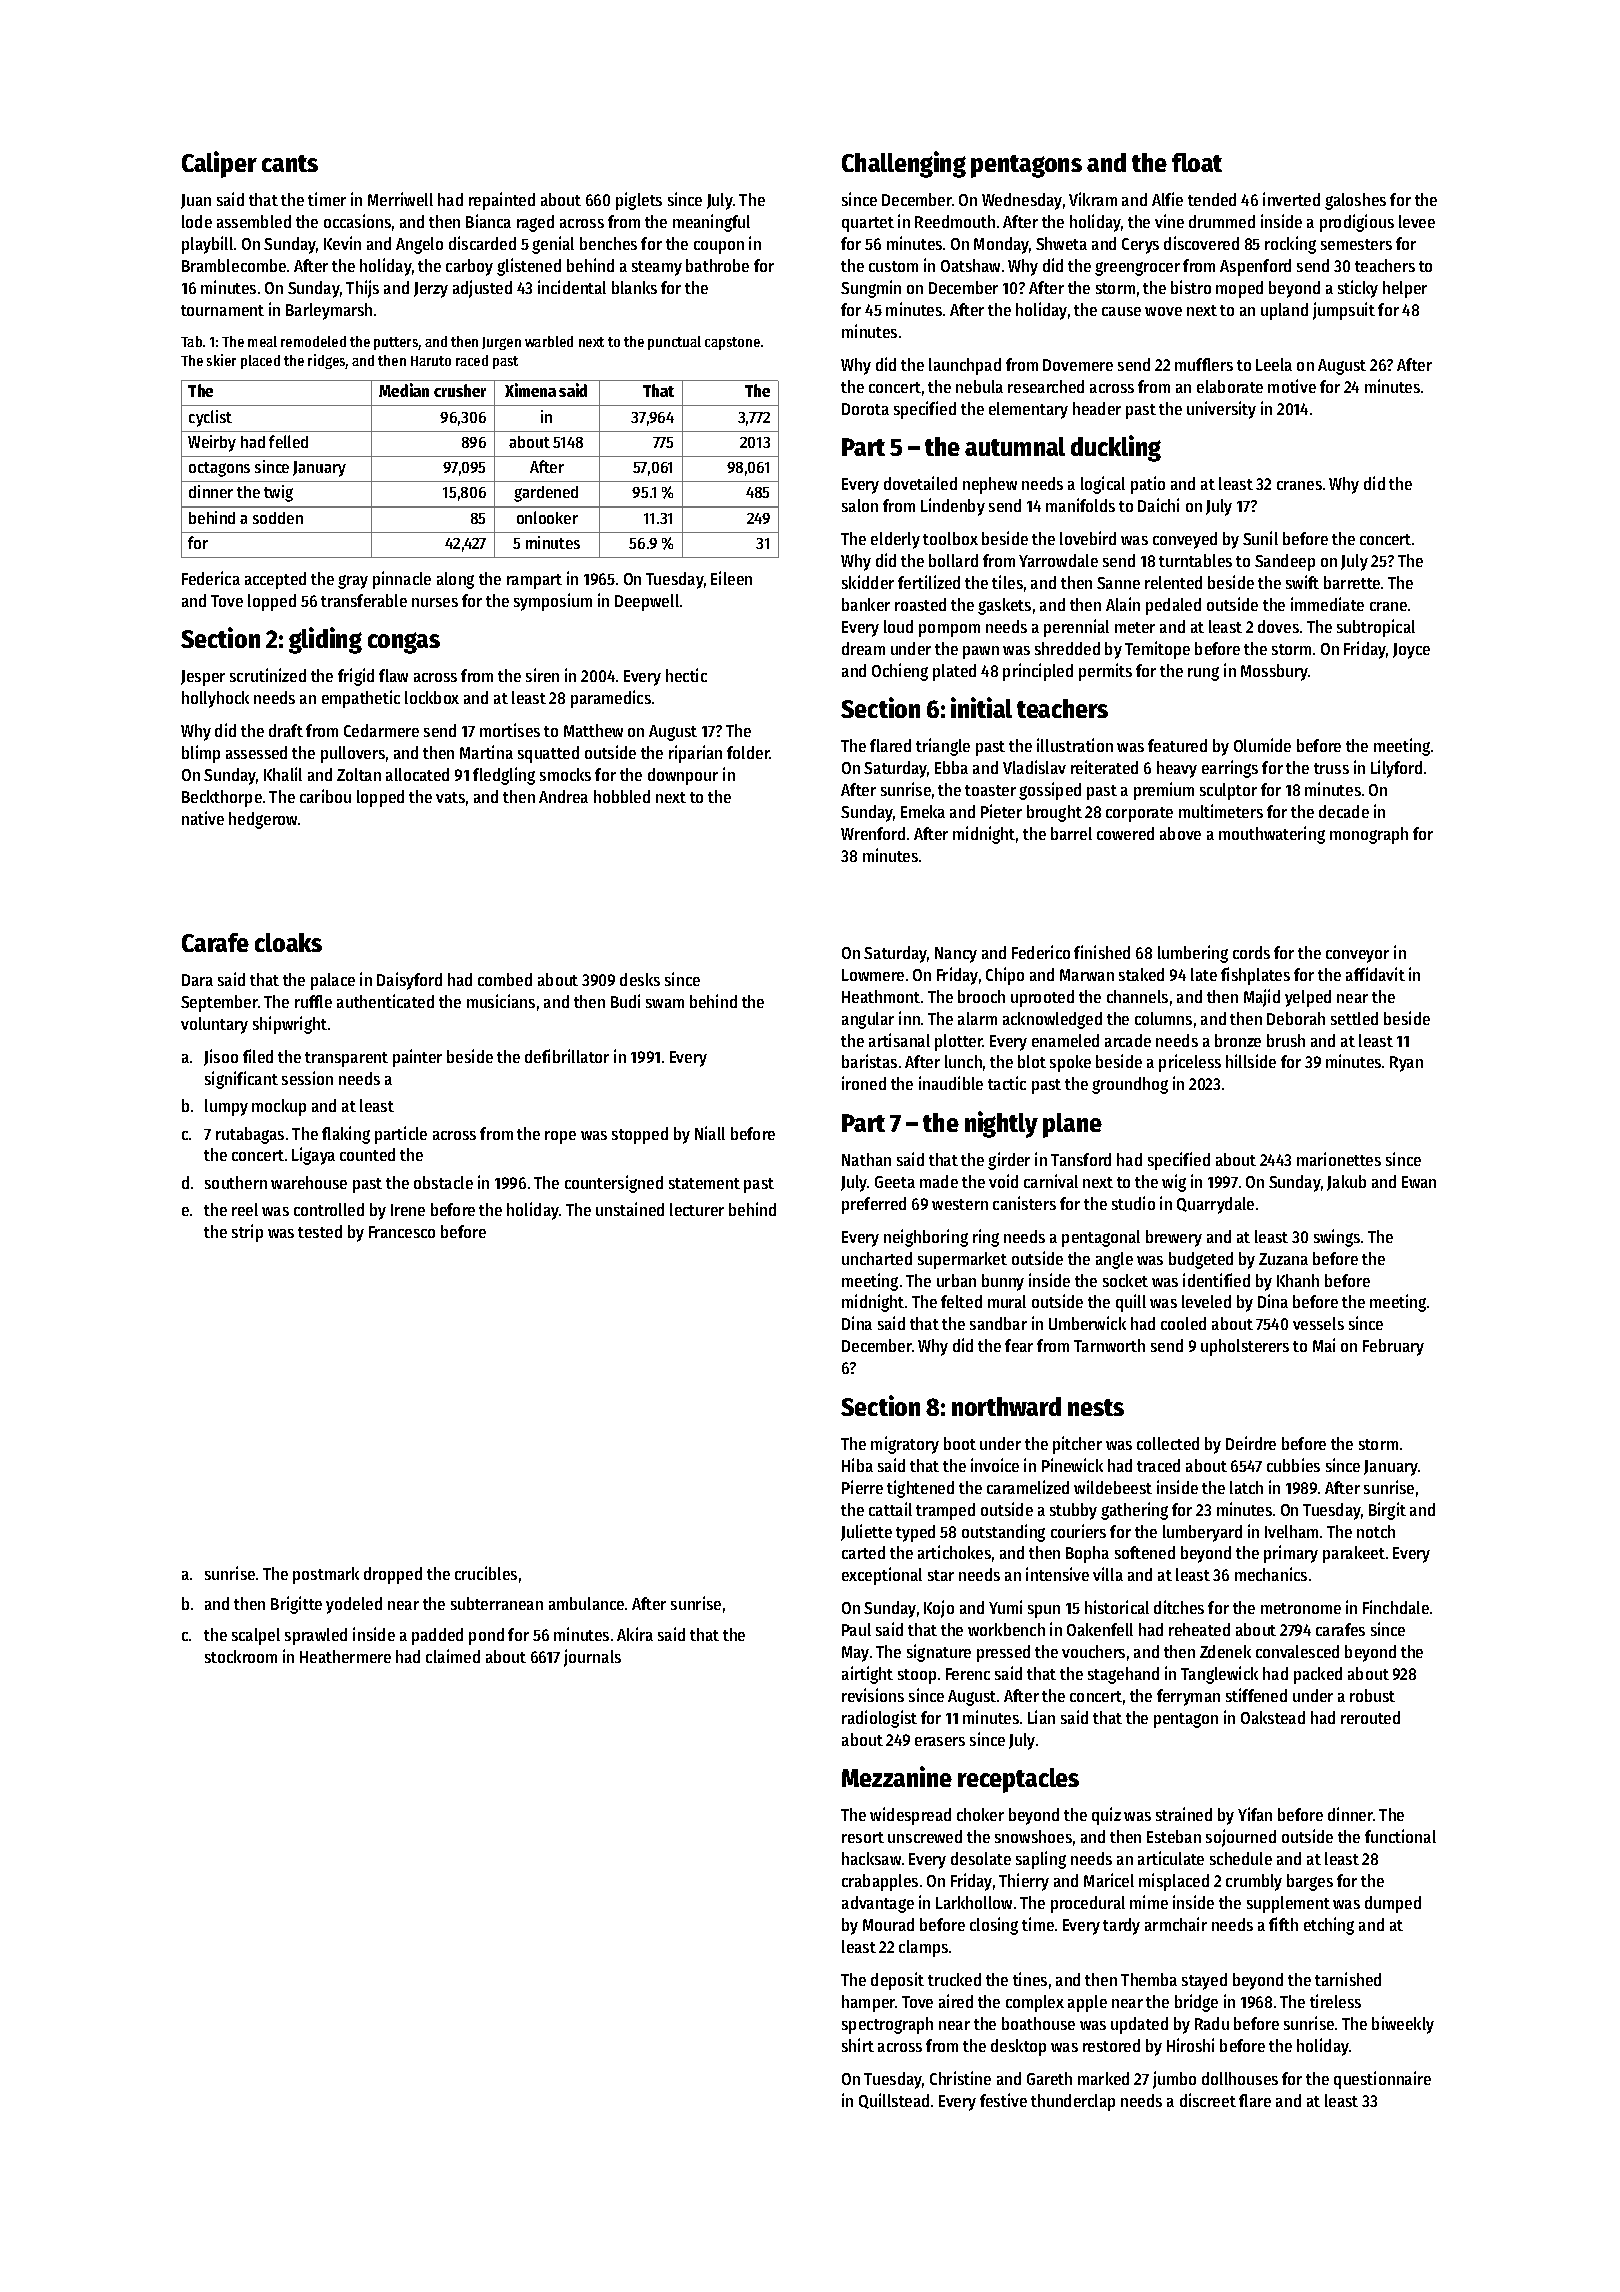 The width and height of the screenshot is (1620, 2292). I want to click on vats, so click(450, 797).
